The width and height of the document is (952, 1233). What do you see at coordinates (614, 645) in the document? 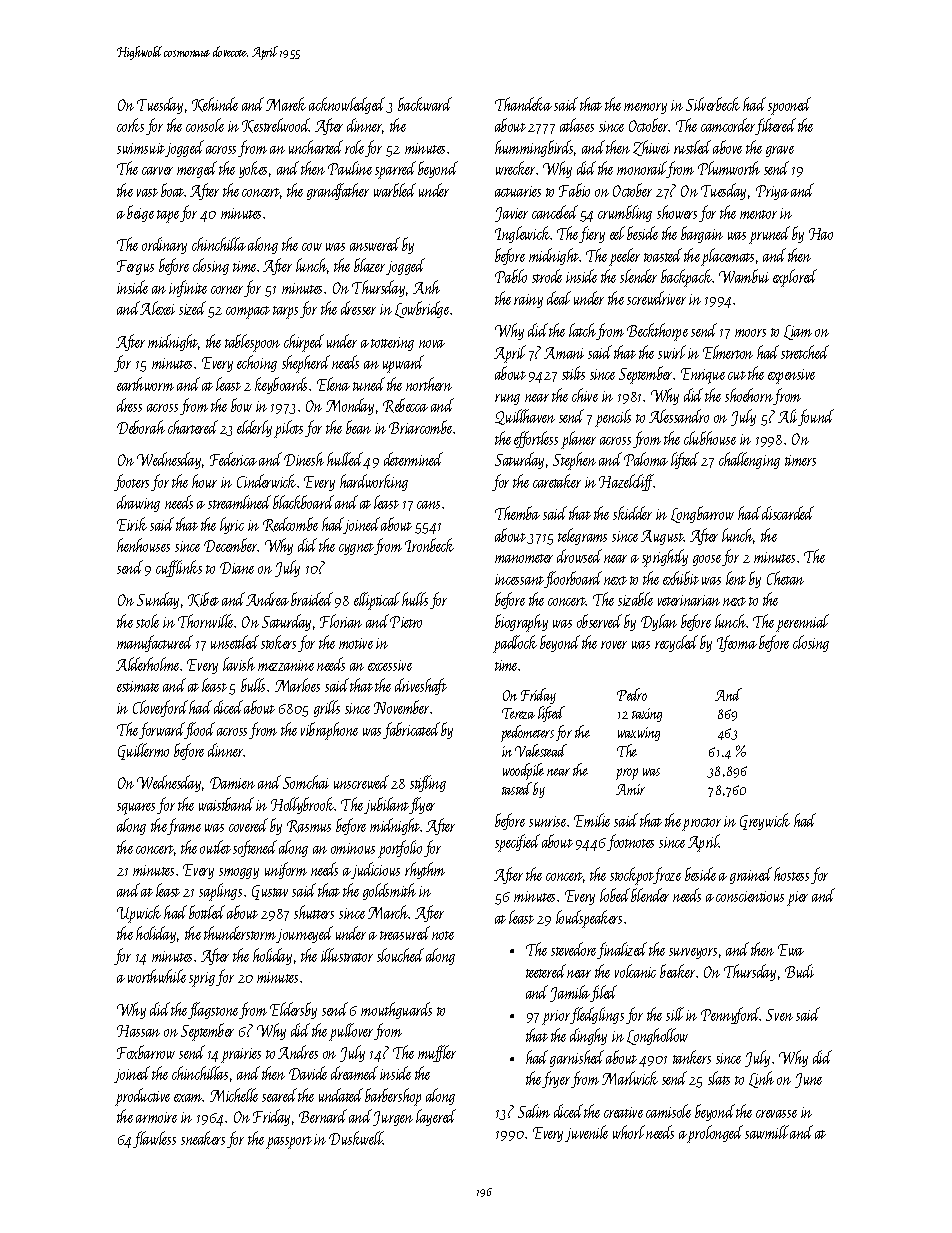
I see `rover` at bounding box center [614, 645].
